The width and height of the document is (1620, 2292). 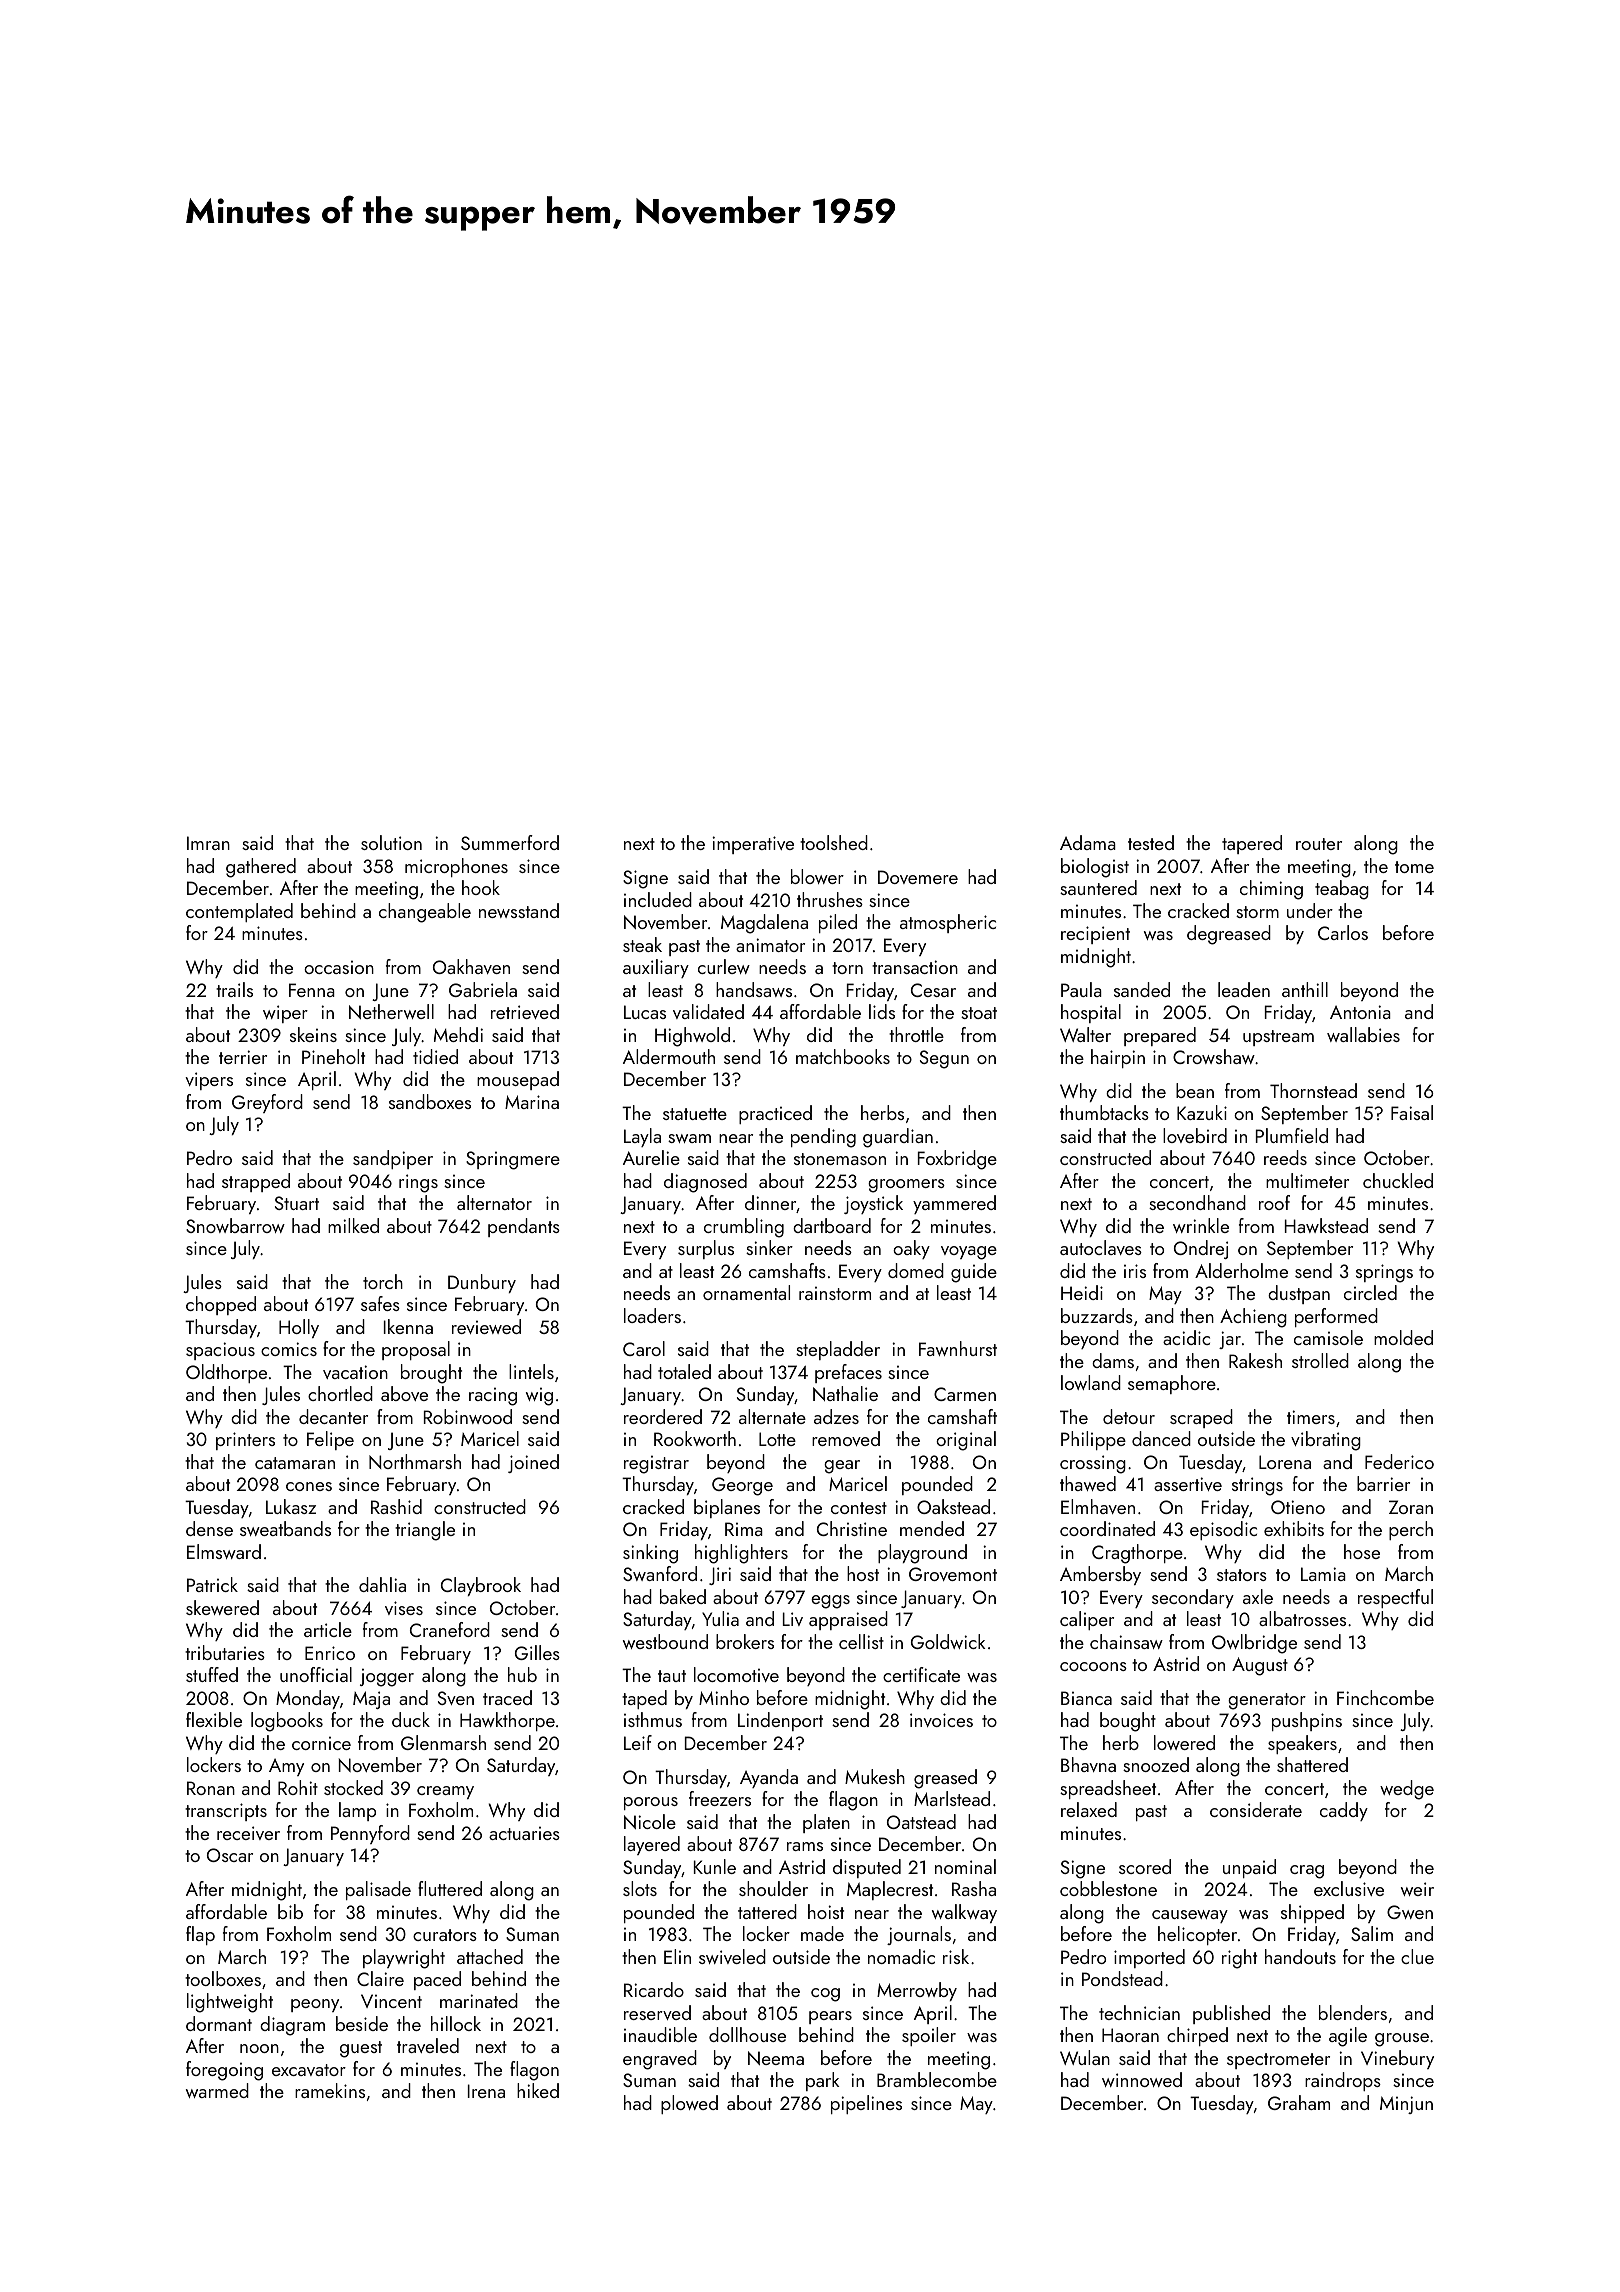 I want to click on tapered, so click(x=1252, y=844).
